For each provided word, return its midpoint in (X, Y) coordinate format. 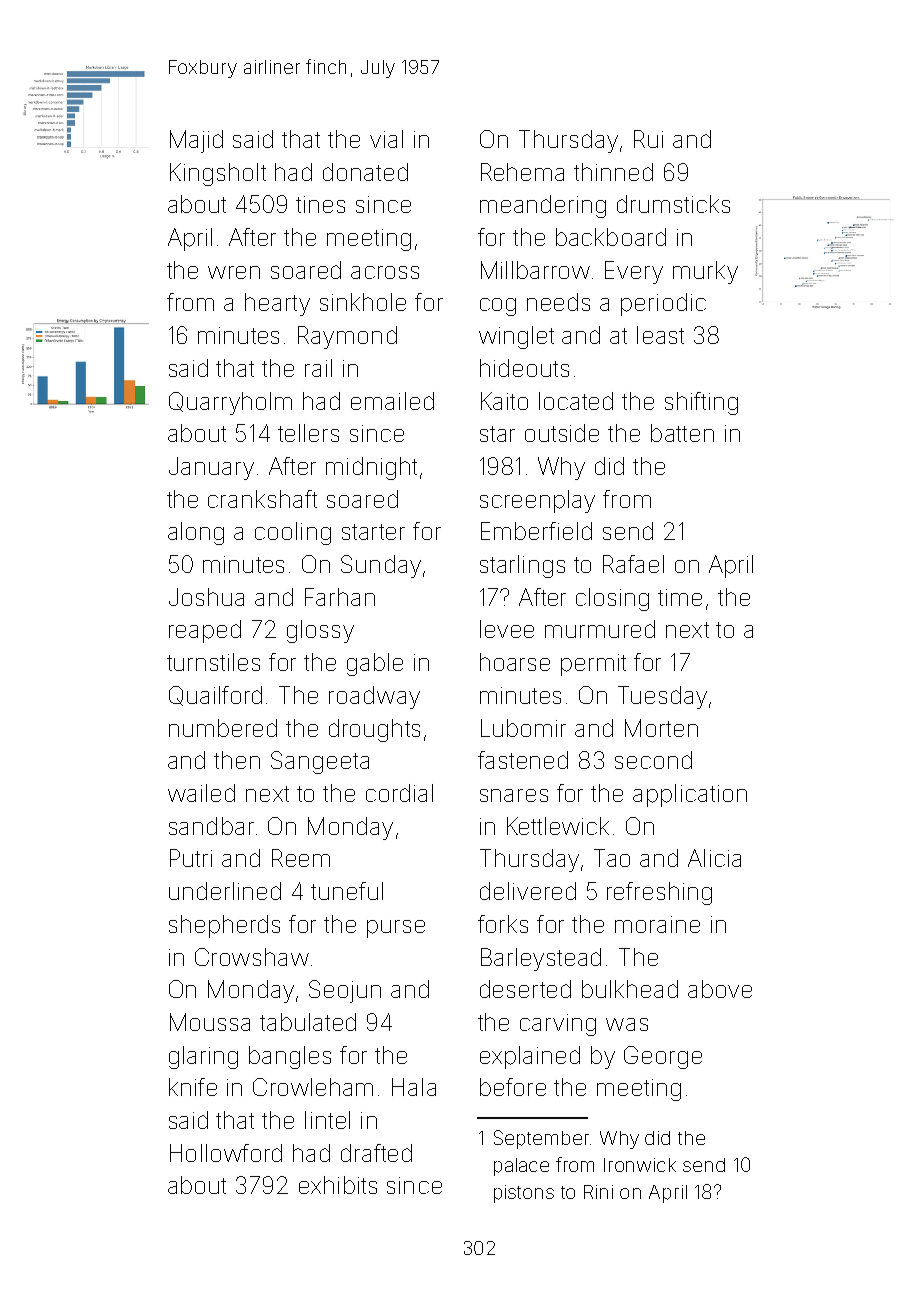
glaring (203, 1057)
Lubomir (523, 728)
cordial (399, 793)
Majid (196, 141)
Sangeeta (320, 762)
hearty (277, 304)
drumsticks (673, 204)
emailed (392, 401)
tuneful (347, 891)
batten (682, 433)
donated (365, 172)
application (690, 795)
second (653, 760)
